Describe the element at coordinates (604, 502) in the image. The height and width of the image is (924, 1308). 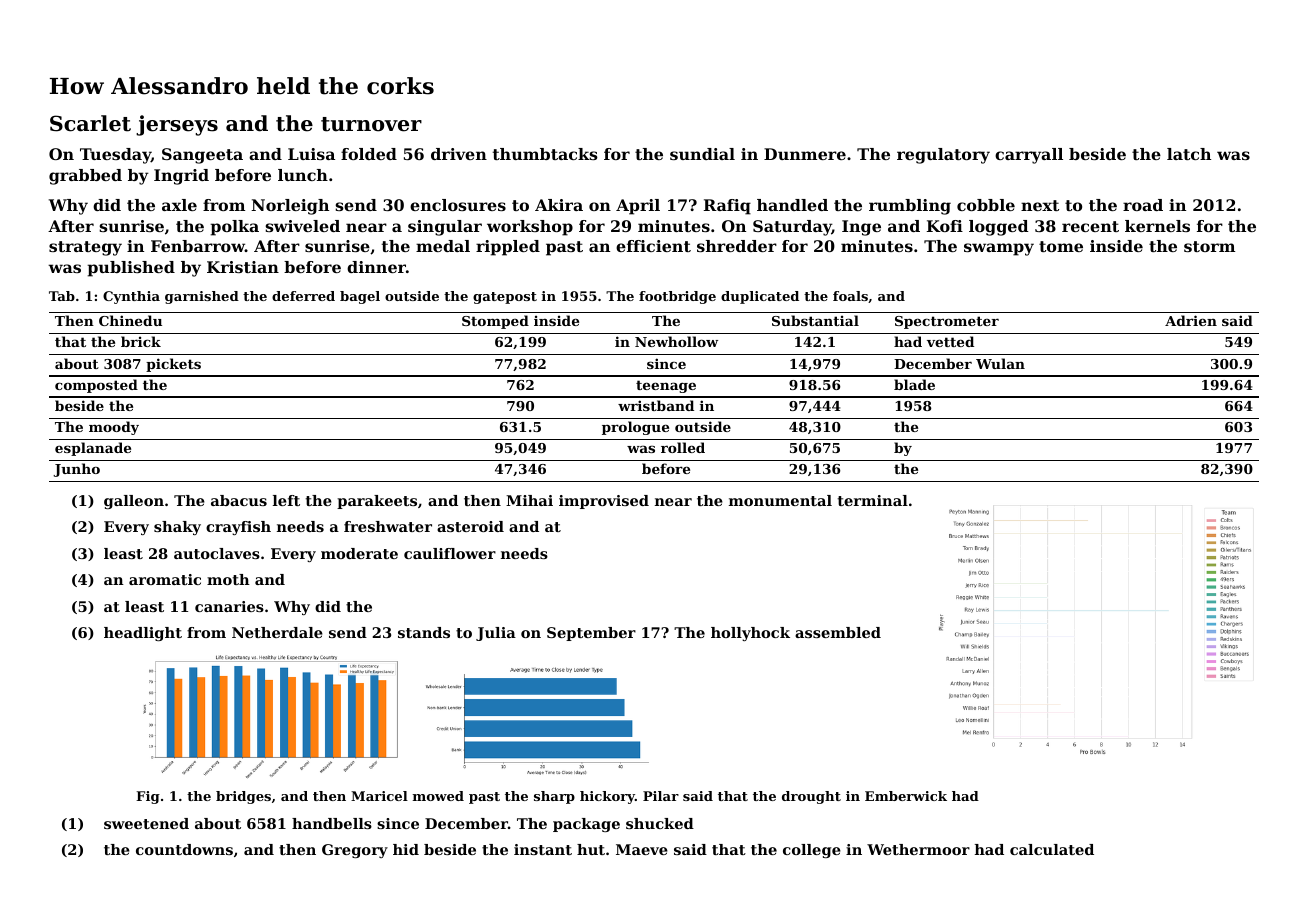
I see `improvised` at that location.
